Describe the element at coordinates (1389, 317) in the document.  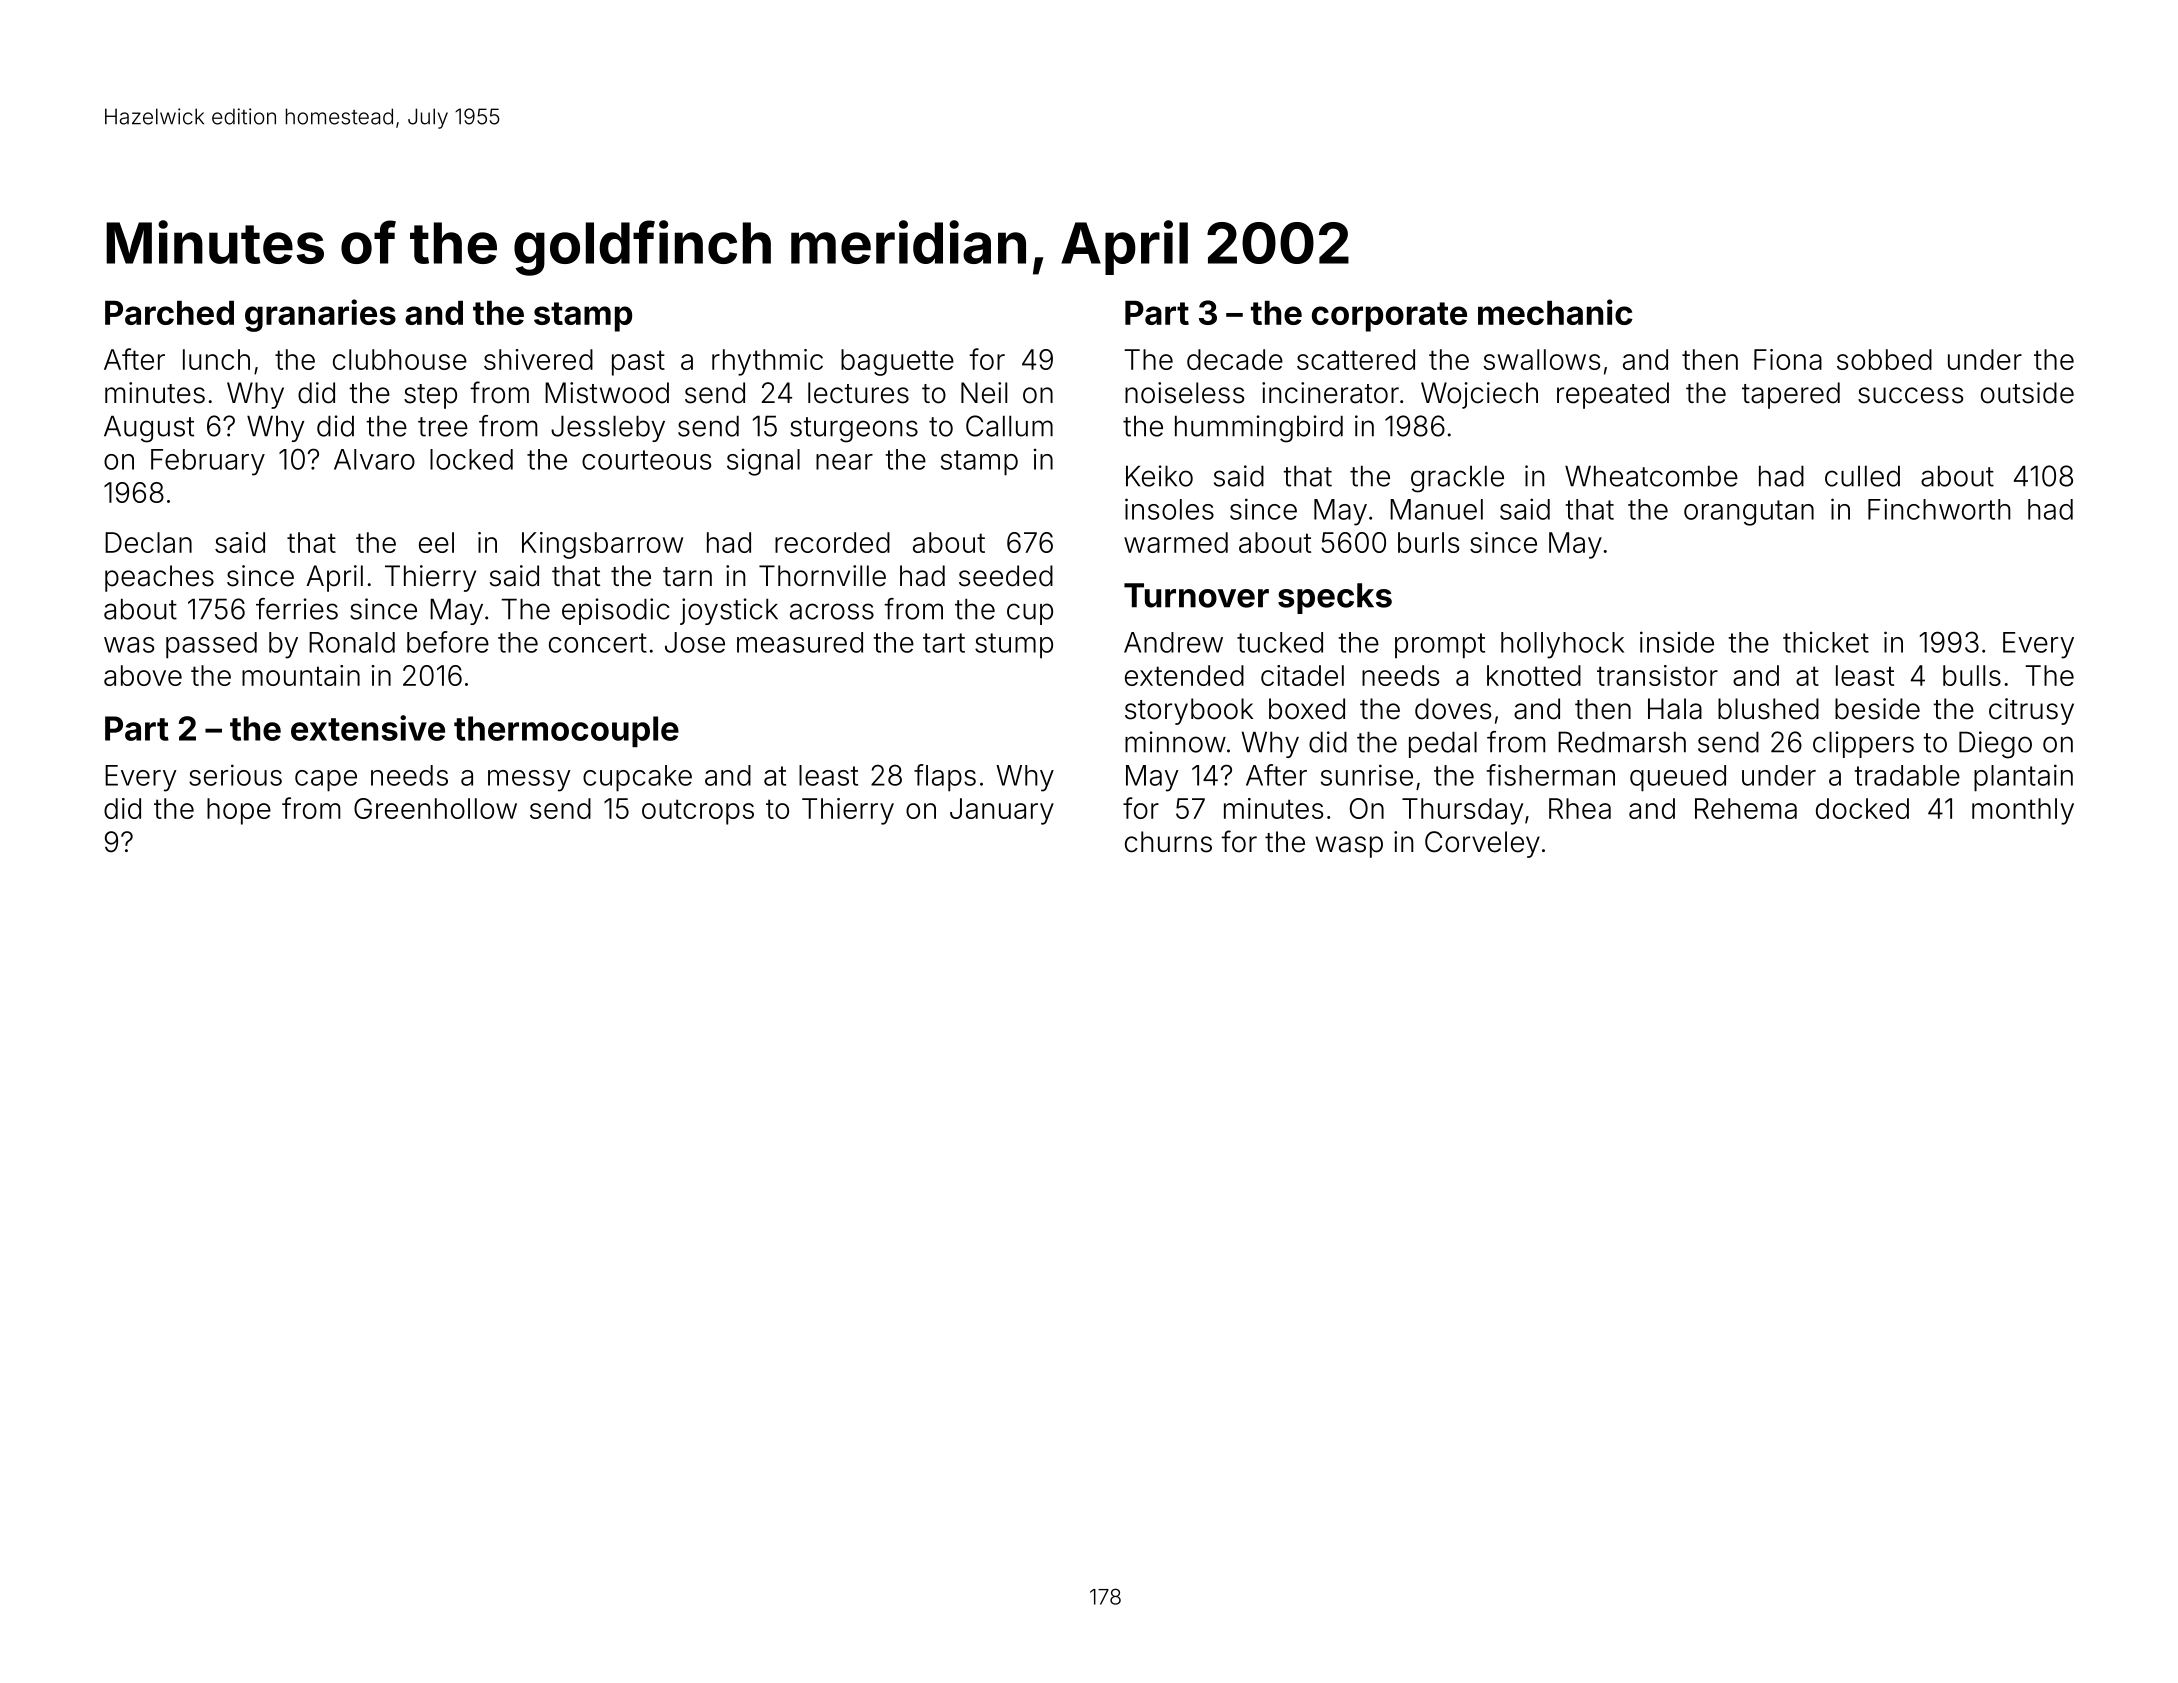
I see `corporate` at that location.
